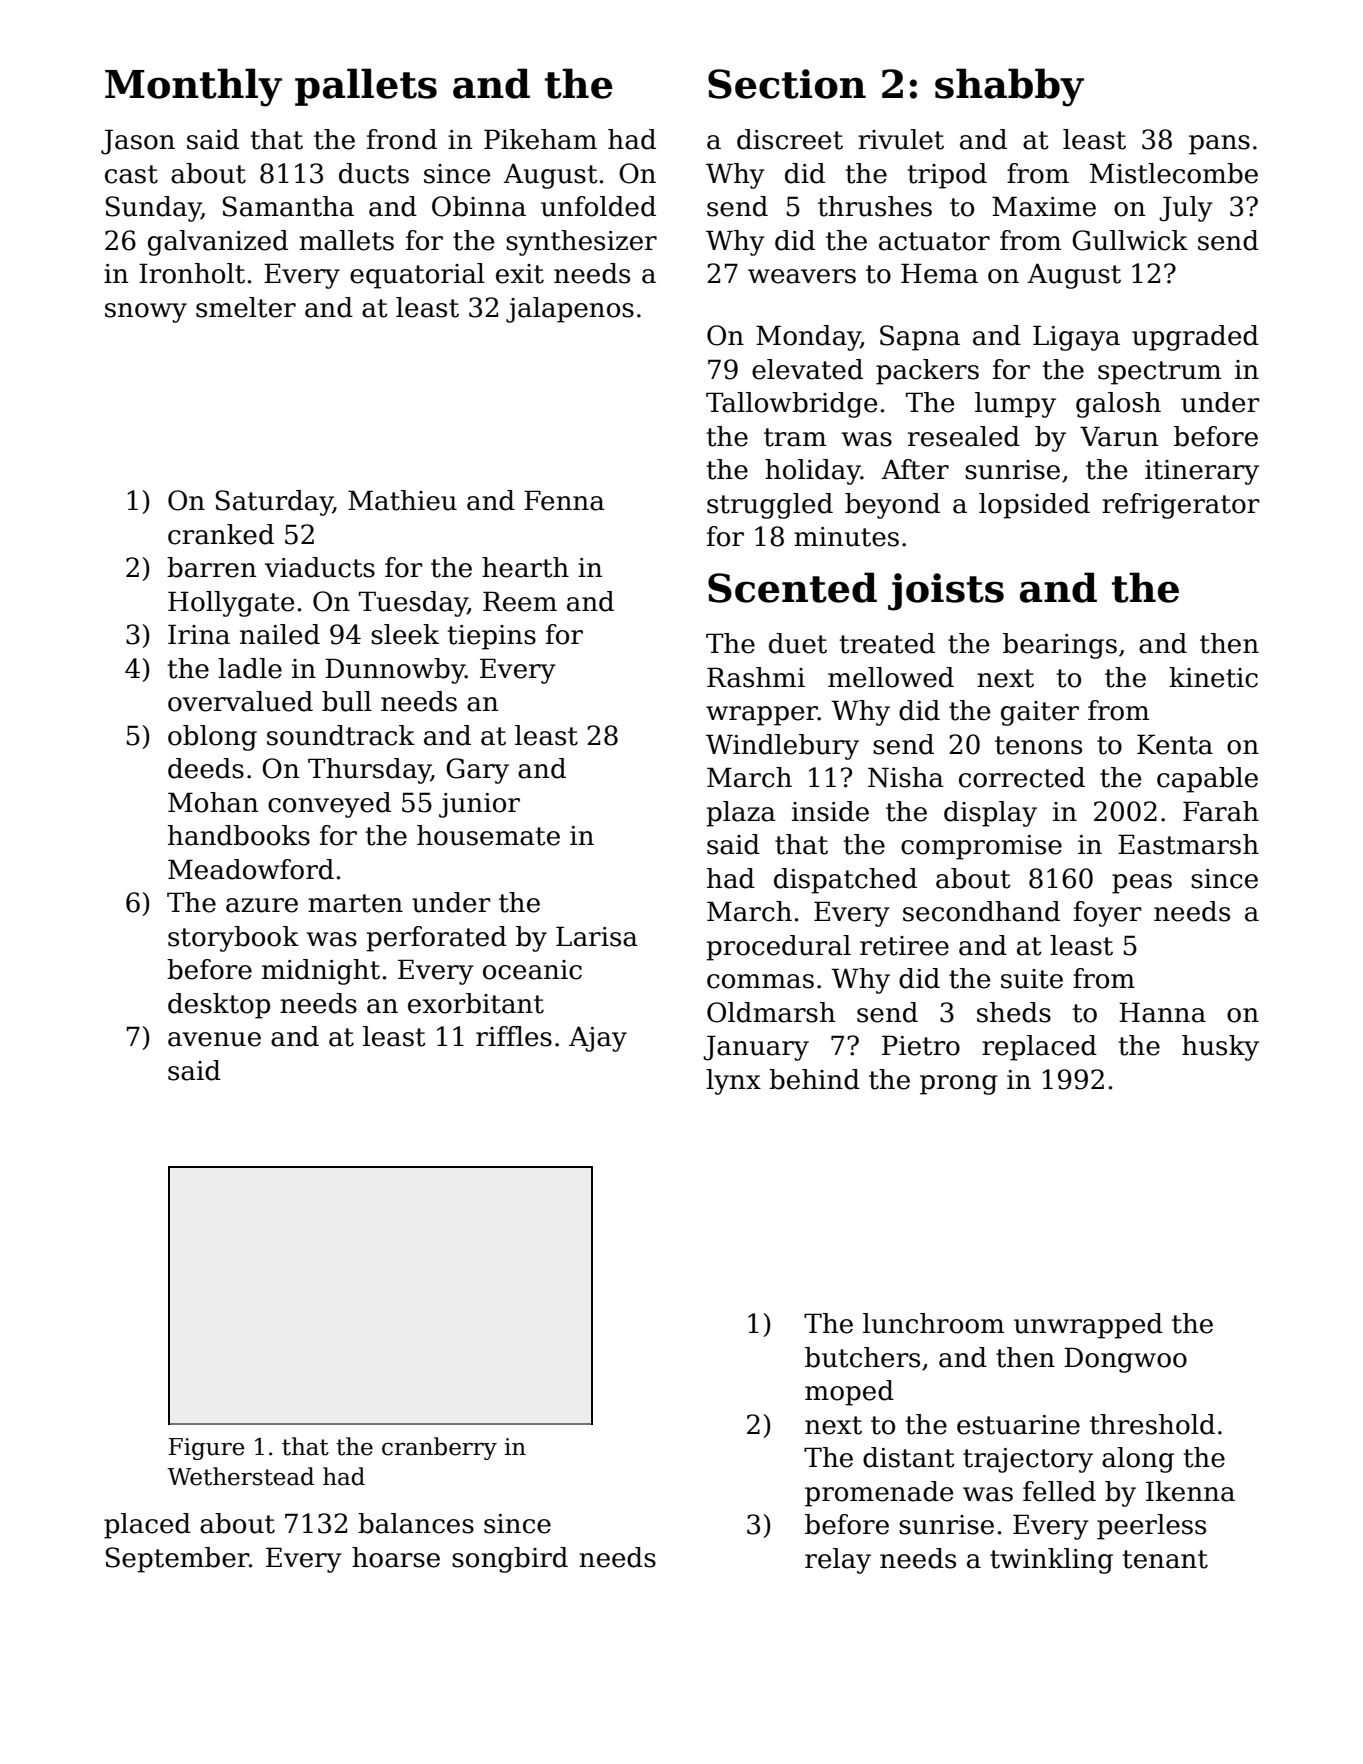 The image size is (1363, 1764). I want to click on dispatched, so click(845, 881).
